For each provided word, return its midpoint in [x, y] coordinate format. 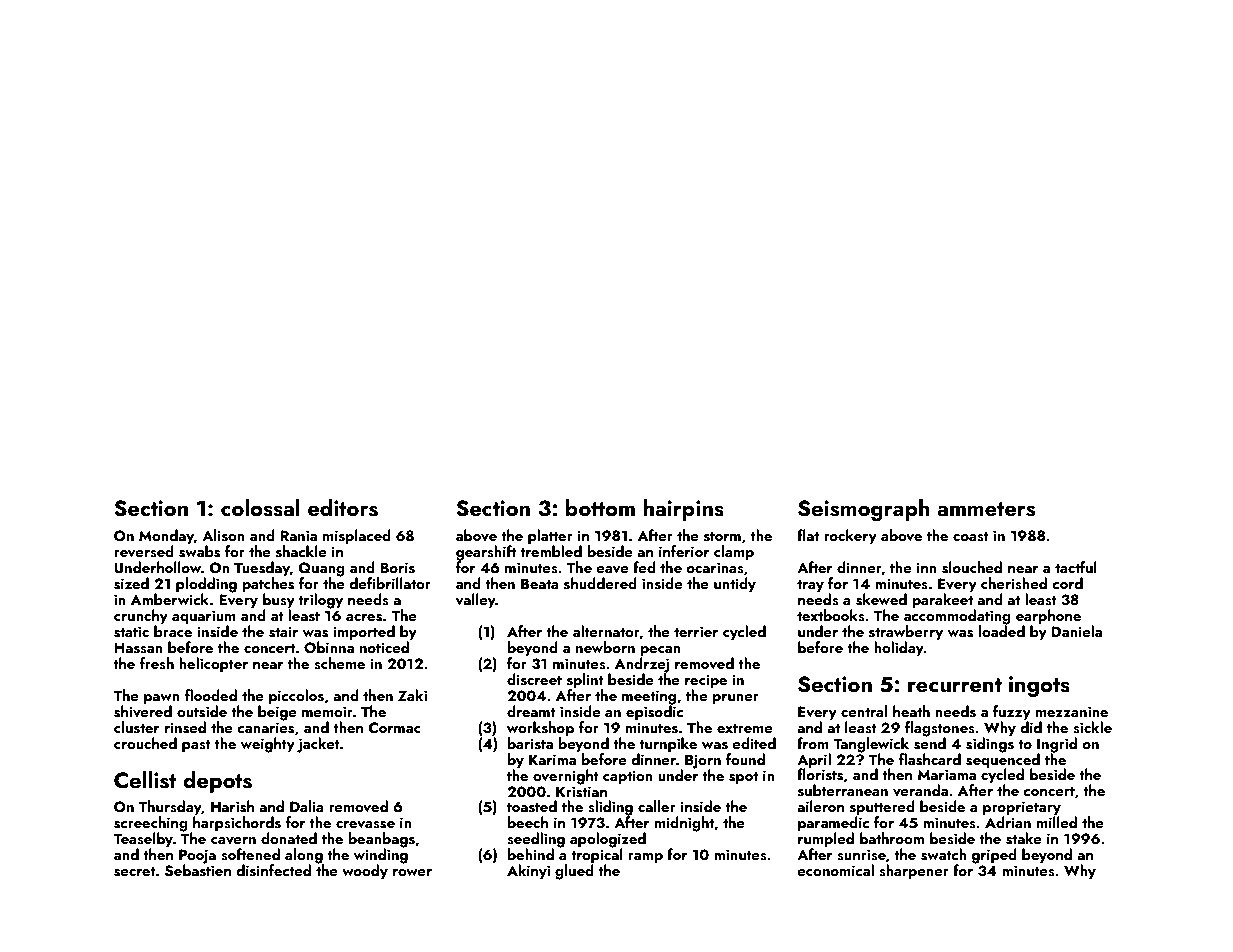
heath [911, 711]
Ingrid [1057, 745]
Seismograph [863, 510]
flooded [211, 695]
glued [574, 872]
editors [343, 508]
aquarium [204, 617]
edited [754, 743]
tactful [1076, 567]
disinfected [273, 870]
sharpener [914, 872]
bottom [600, 507]
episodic [654, 713]
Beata [540, 583]
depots [217, 782]
